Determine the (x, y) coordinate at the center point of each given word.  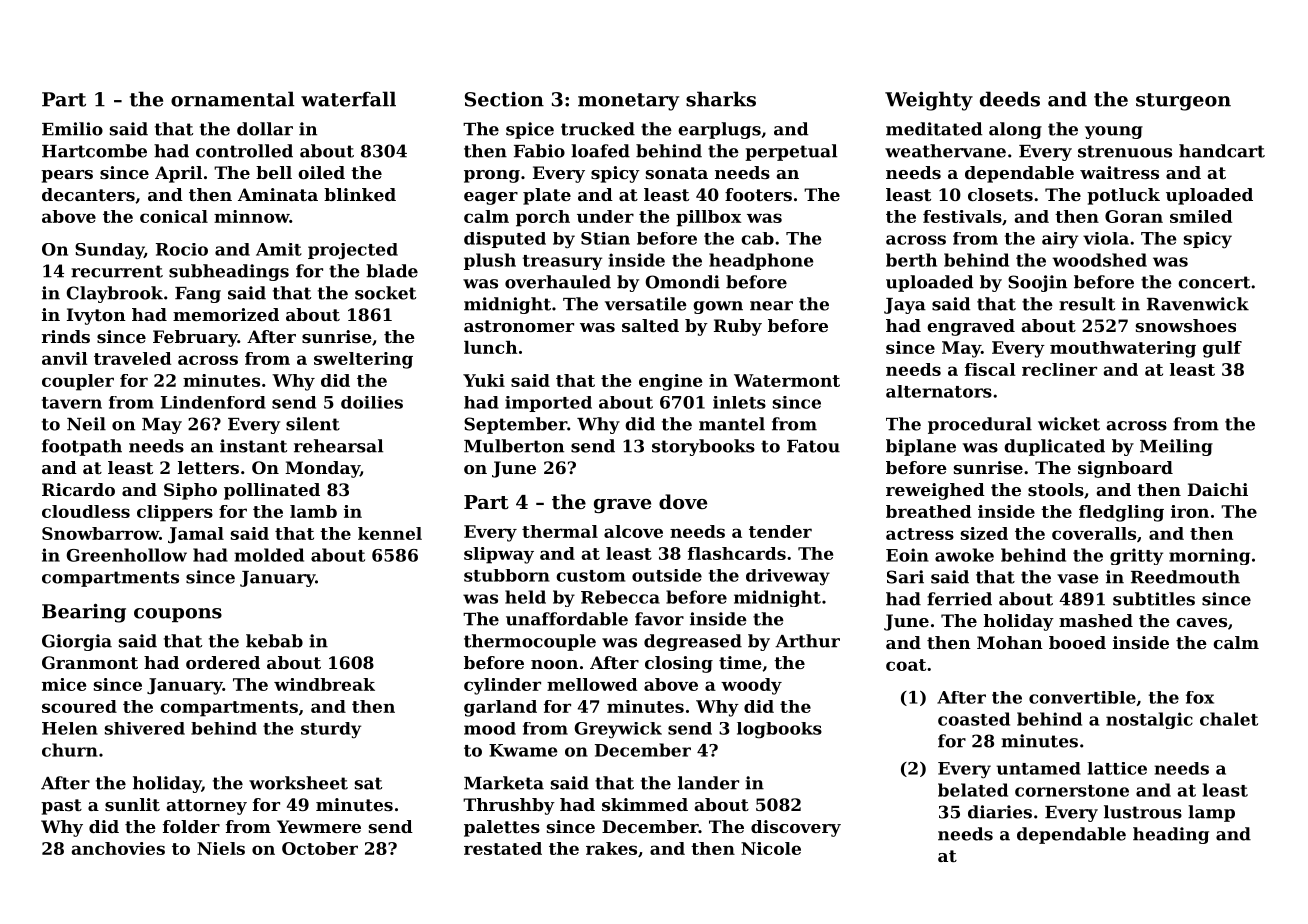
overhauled (558, 282)
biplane (921, 447)
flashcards (737, 553)
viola (1106, 238)
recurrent (117, 271)
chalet (1229, 719)
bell (274, 172)
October (320, 848)
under (605, 216)
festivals (962, 216)
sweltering (363, 360)
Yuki (484, 380)
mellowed (592, 684)
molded (269, 555)
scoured (79, 706)
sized (984, 533)
